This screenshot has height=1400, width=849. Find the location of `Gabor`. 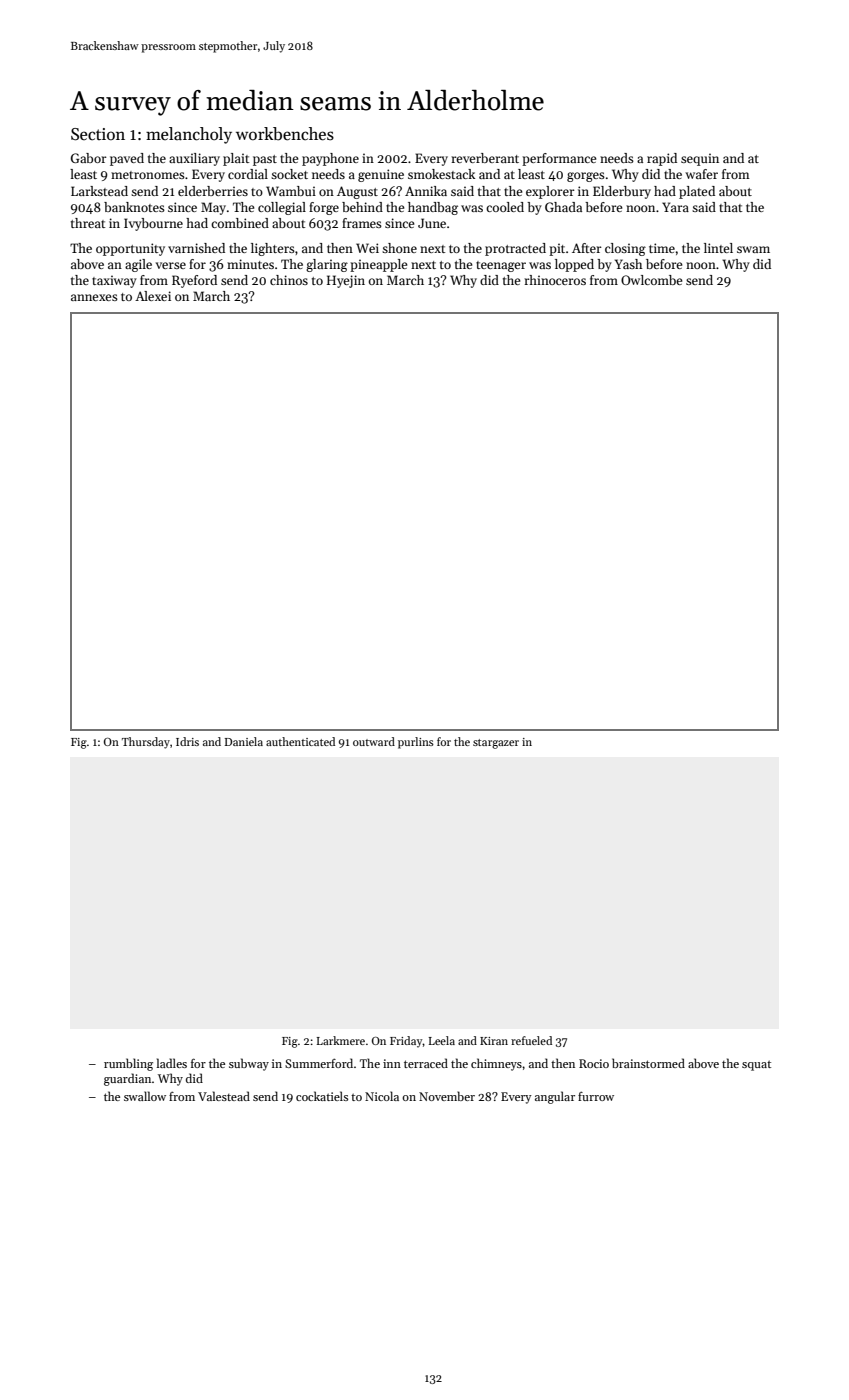

Gabor is located at coordinates (89, 158).
